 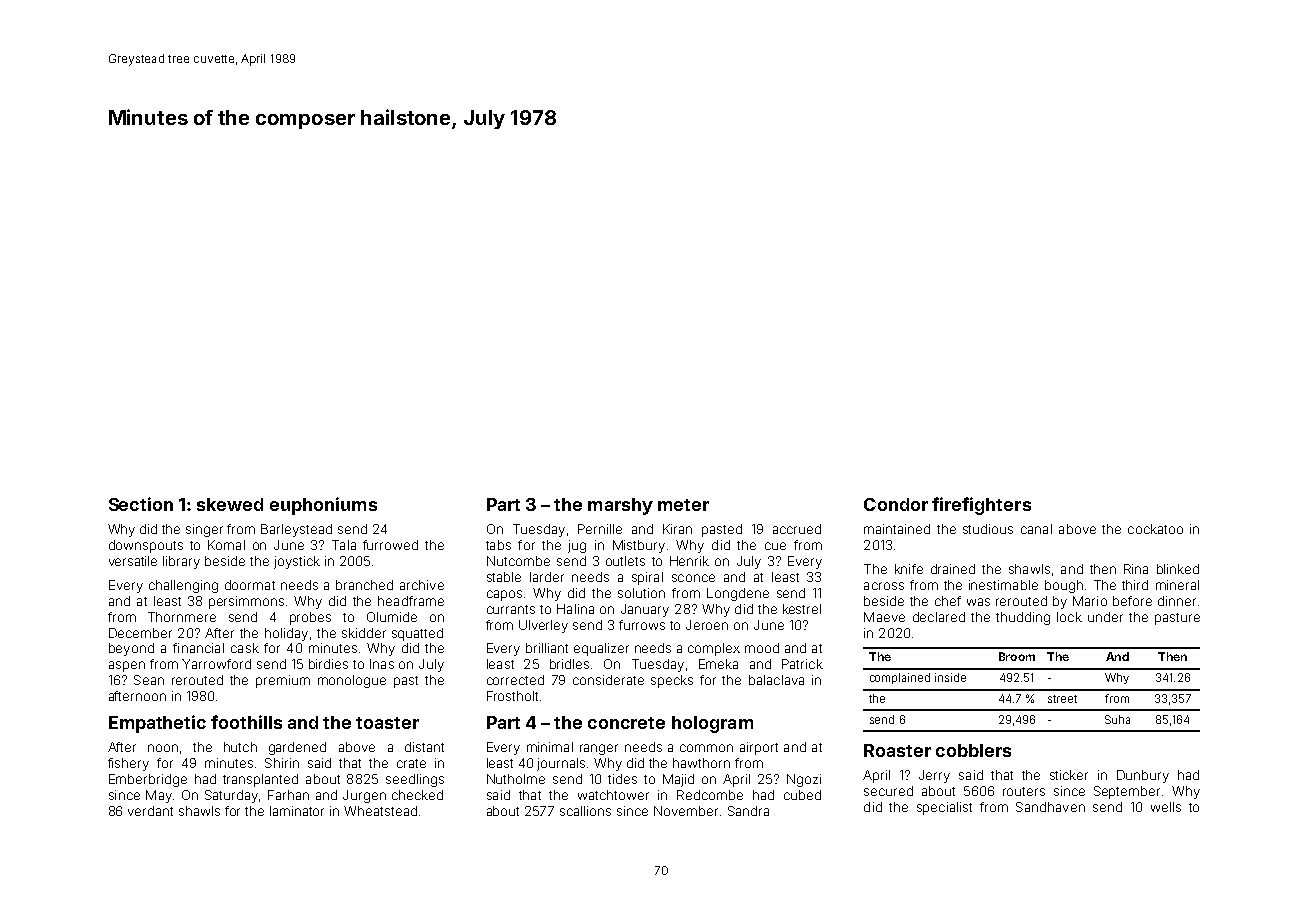 I want to click on euphoniums, so click(x=323, y=506).
